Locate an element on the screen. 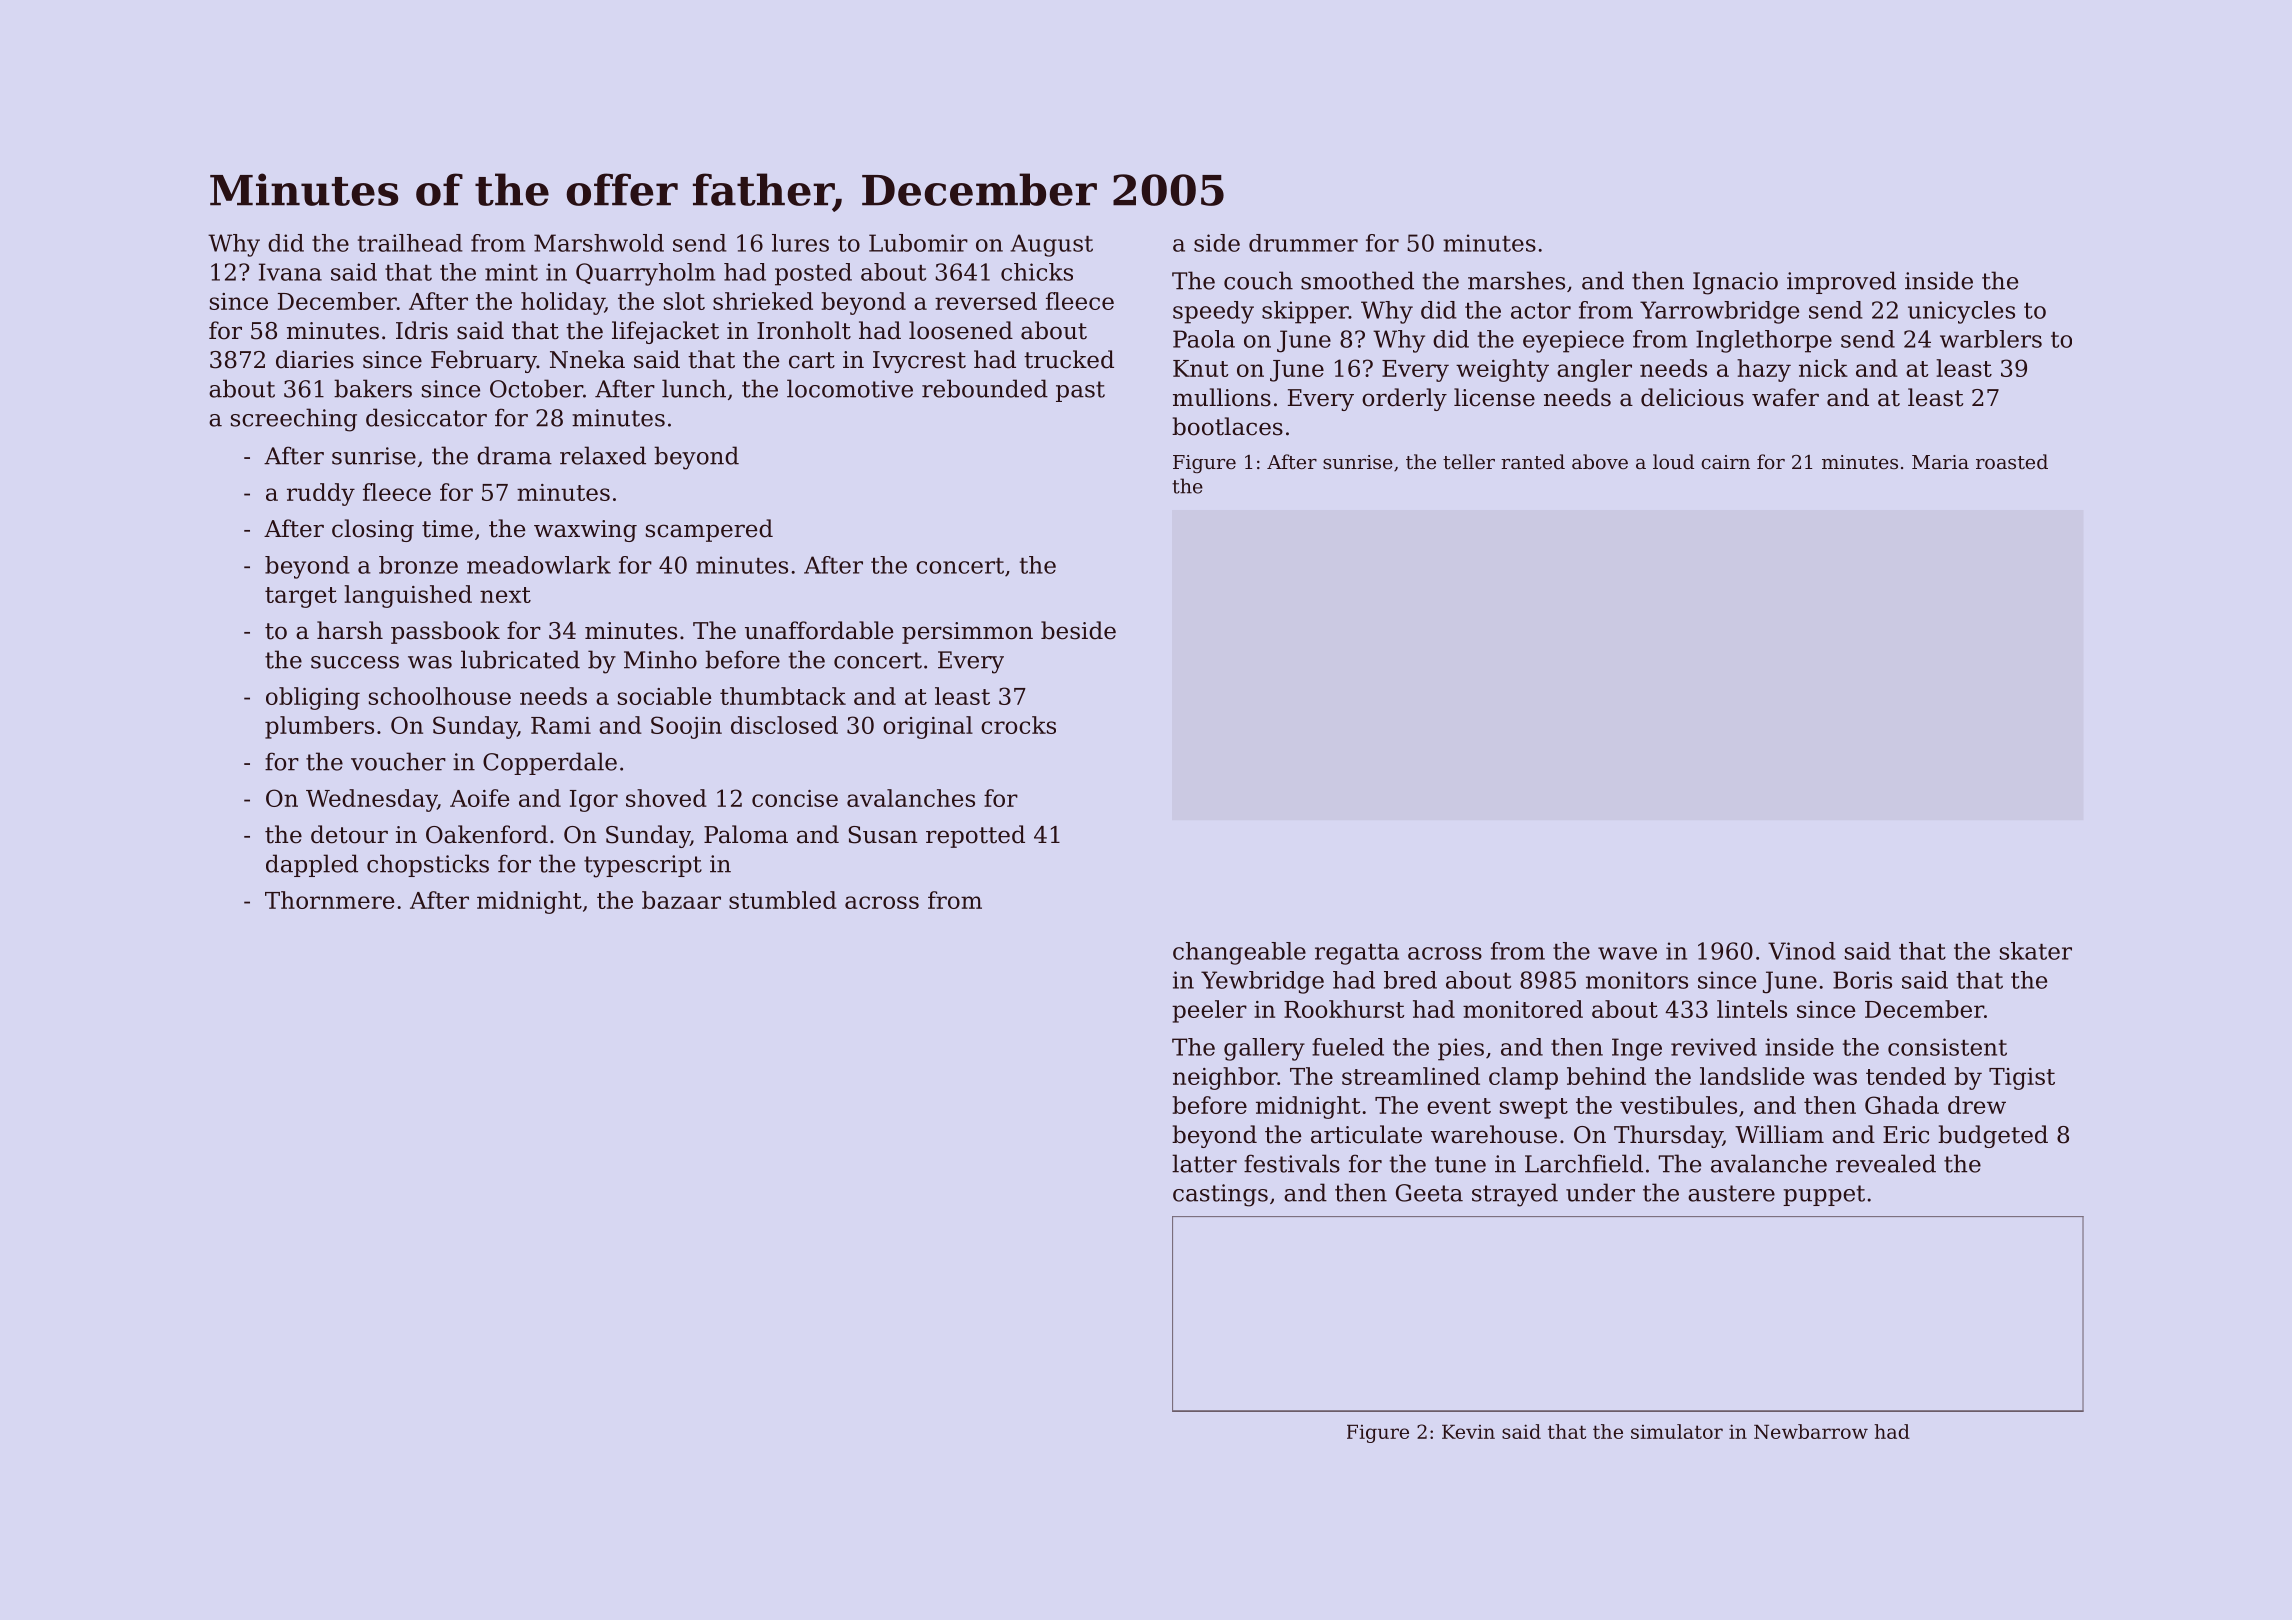 Image resolution: width=2292 pixels, height=1620 pixels. crocks is located at coordinates (1018, 725).
